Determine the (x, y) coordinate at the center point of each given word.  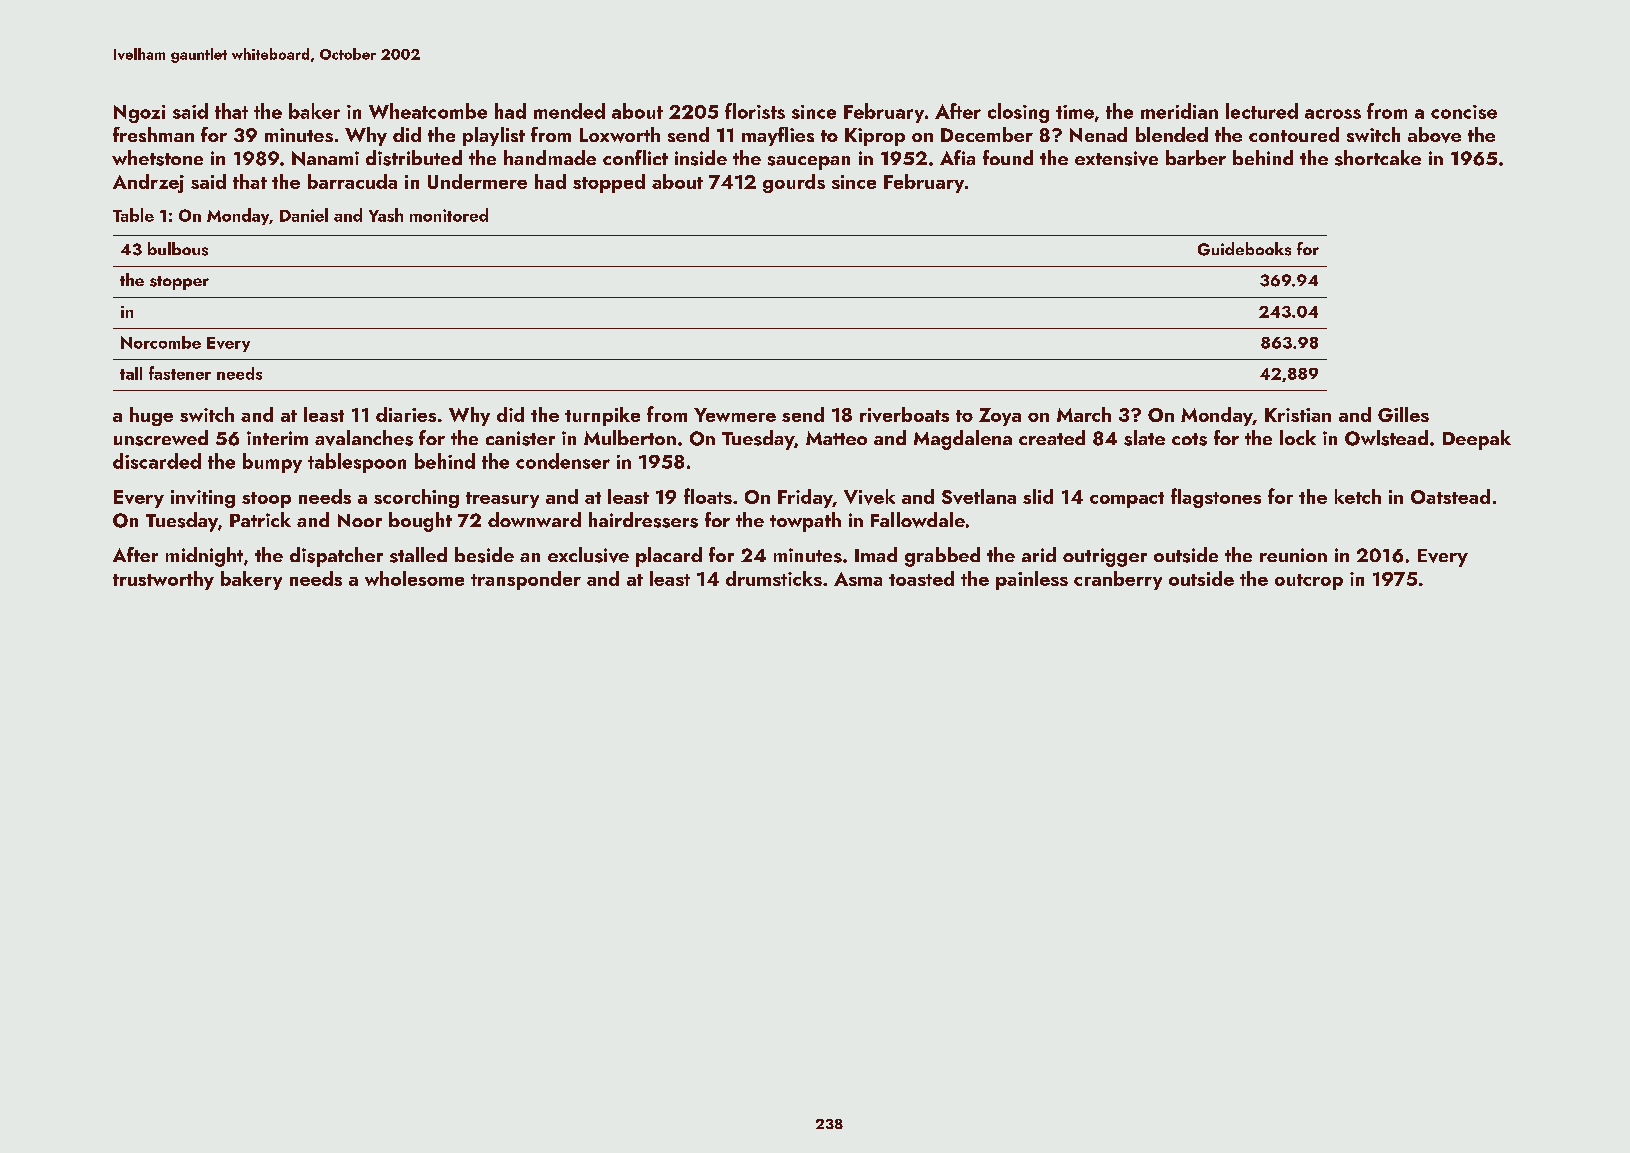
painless (1032, 580)
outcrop (1309, 582)
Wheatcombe (428, 111)
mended (569, 111)
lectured (1262, 111)
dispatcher (336, 557)
